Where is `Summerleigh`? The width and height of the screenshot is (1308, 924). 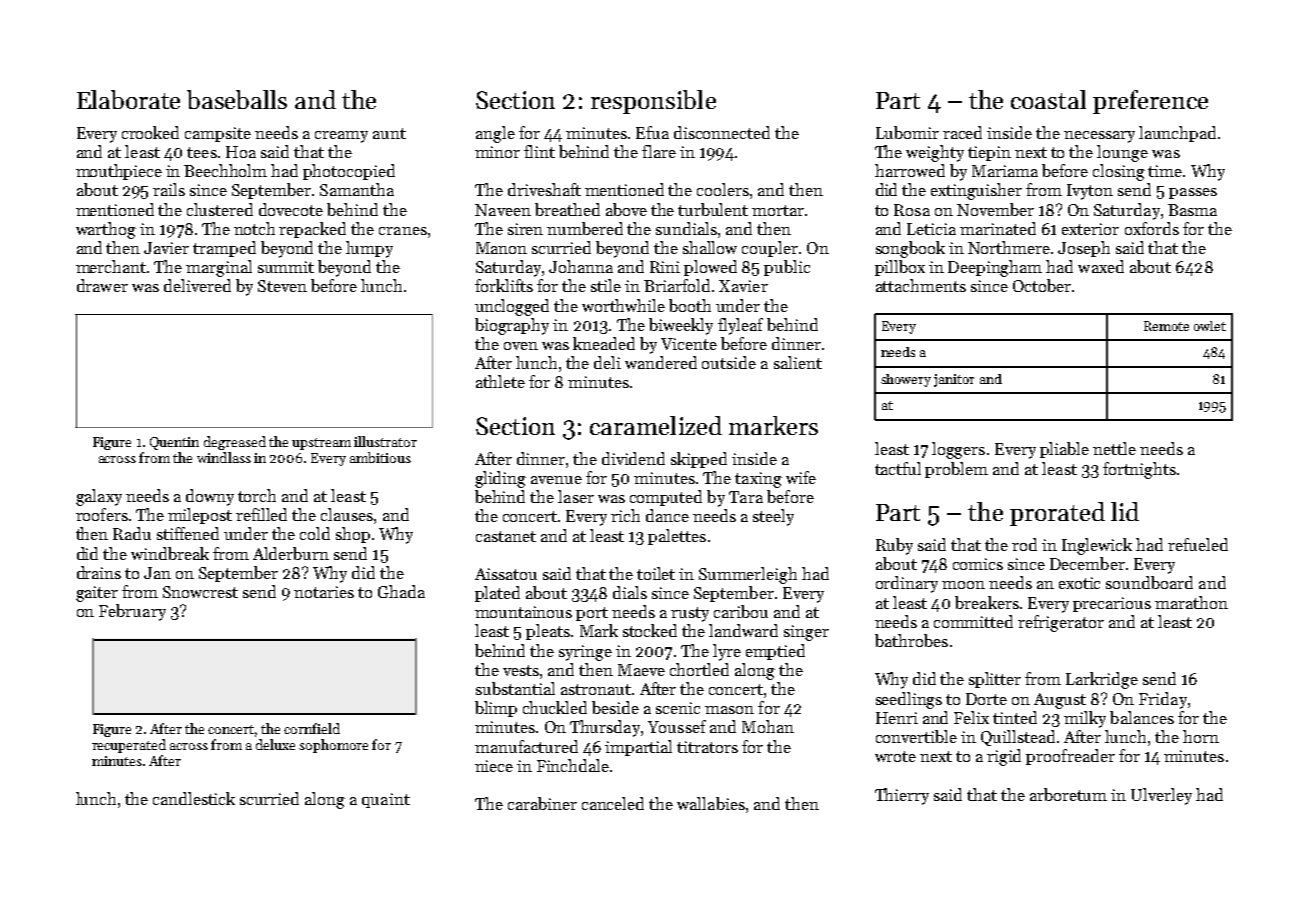
Summerleigh is located at coordinates (748, 575).
